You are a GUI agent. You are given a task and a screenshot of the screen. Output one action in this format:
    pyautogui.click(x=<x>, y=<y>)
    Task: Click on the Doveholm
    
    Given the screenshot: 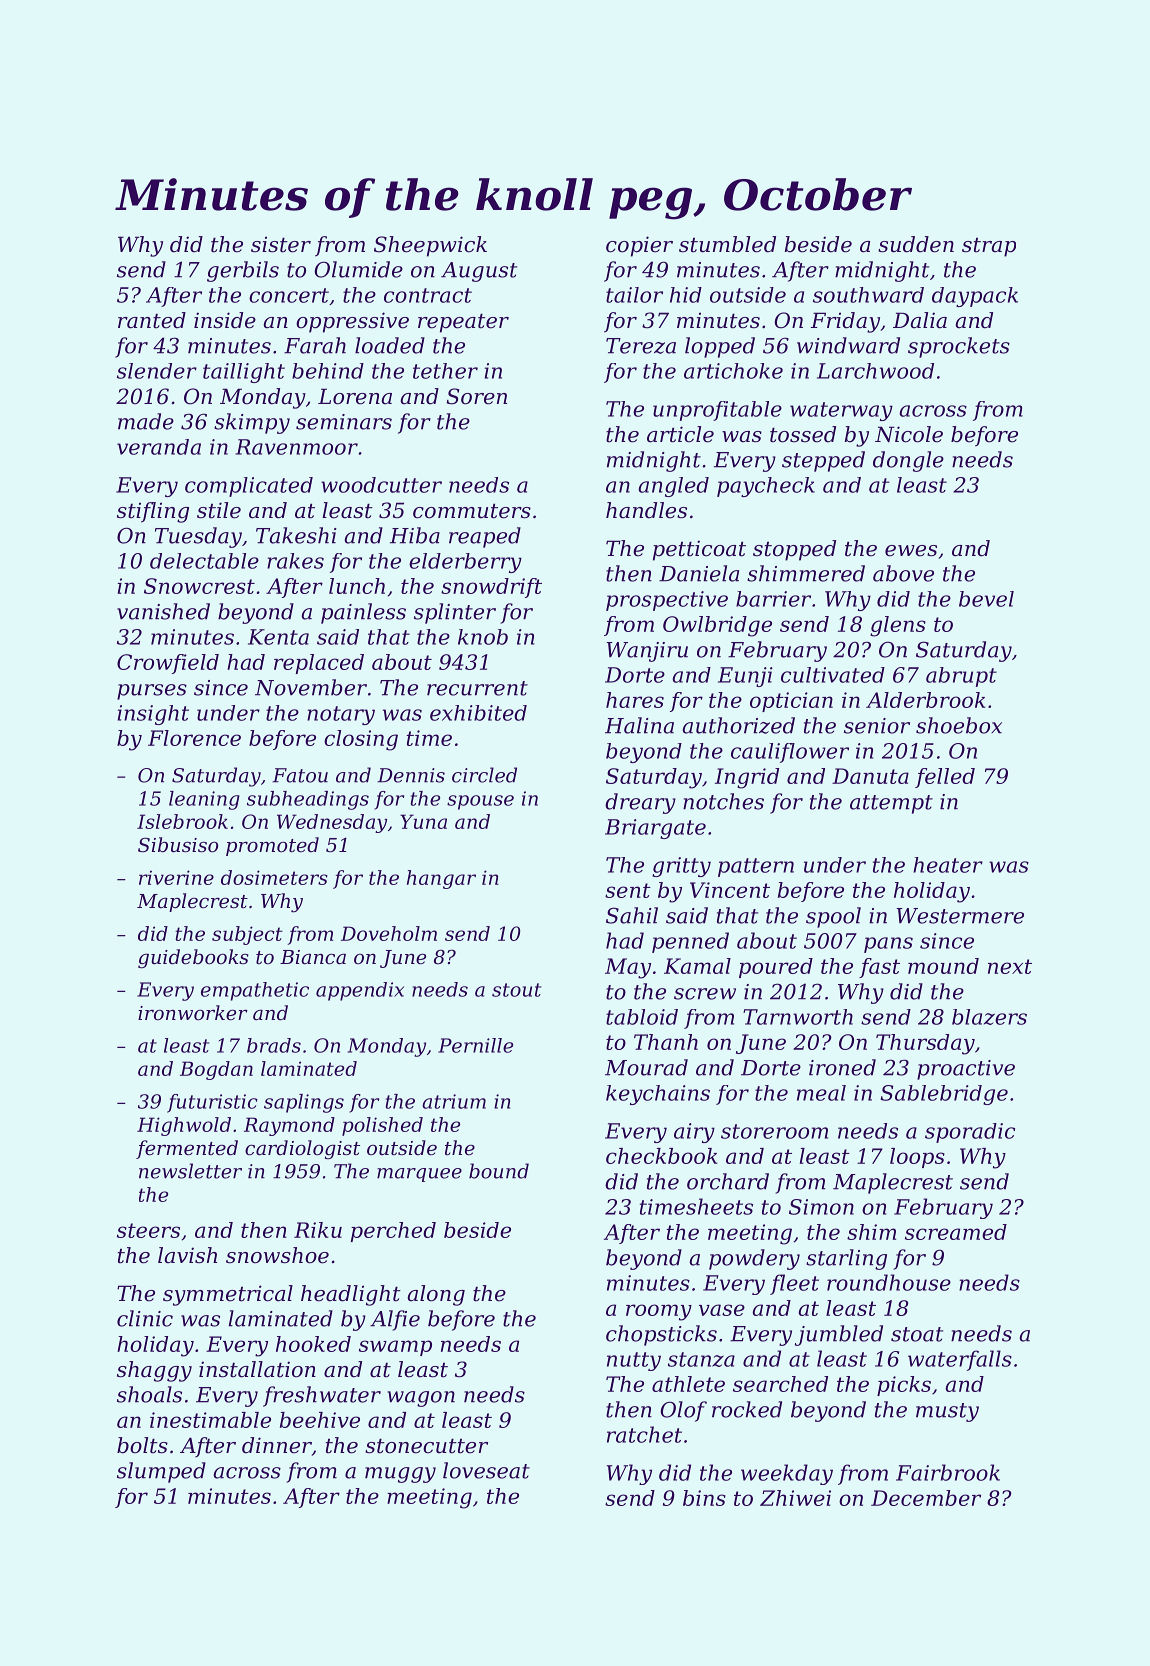 What is the action you would take?
    pyautogui.click(x=389, y=933)
